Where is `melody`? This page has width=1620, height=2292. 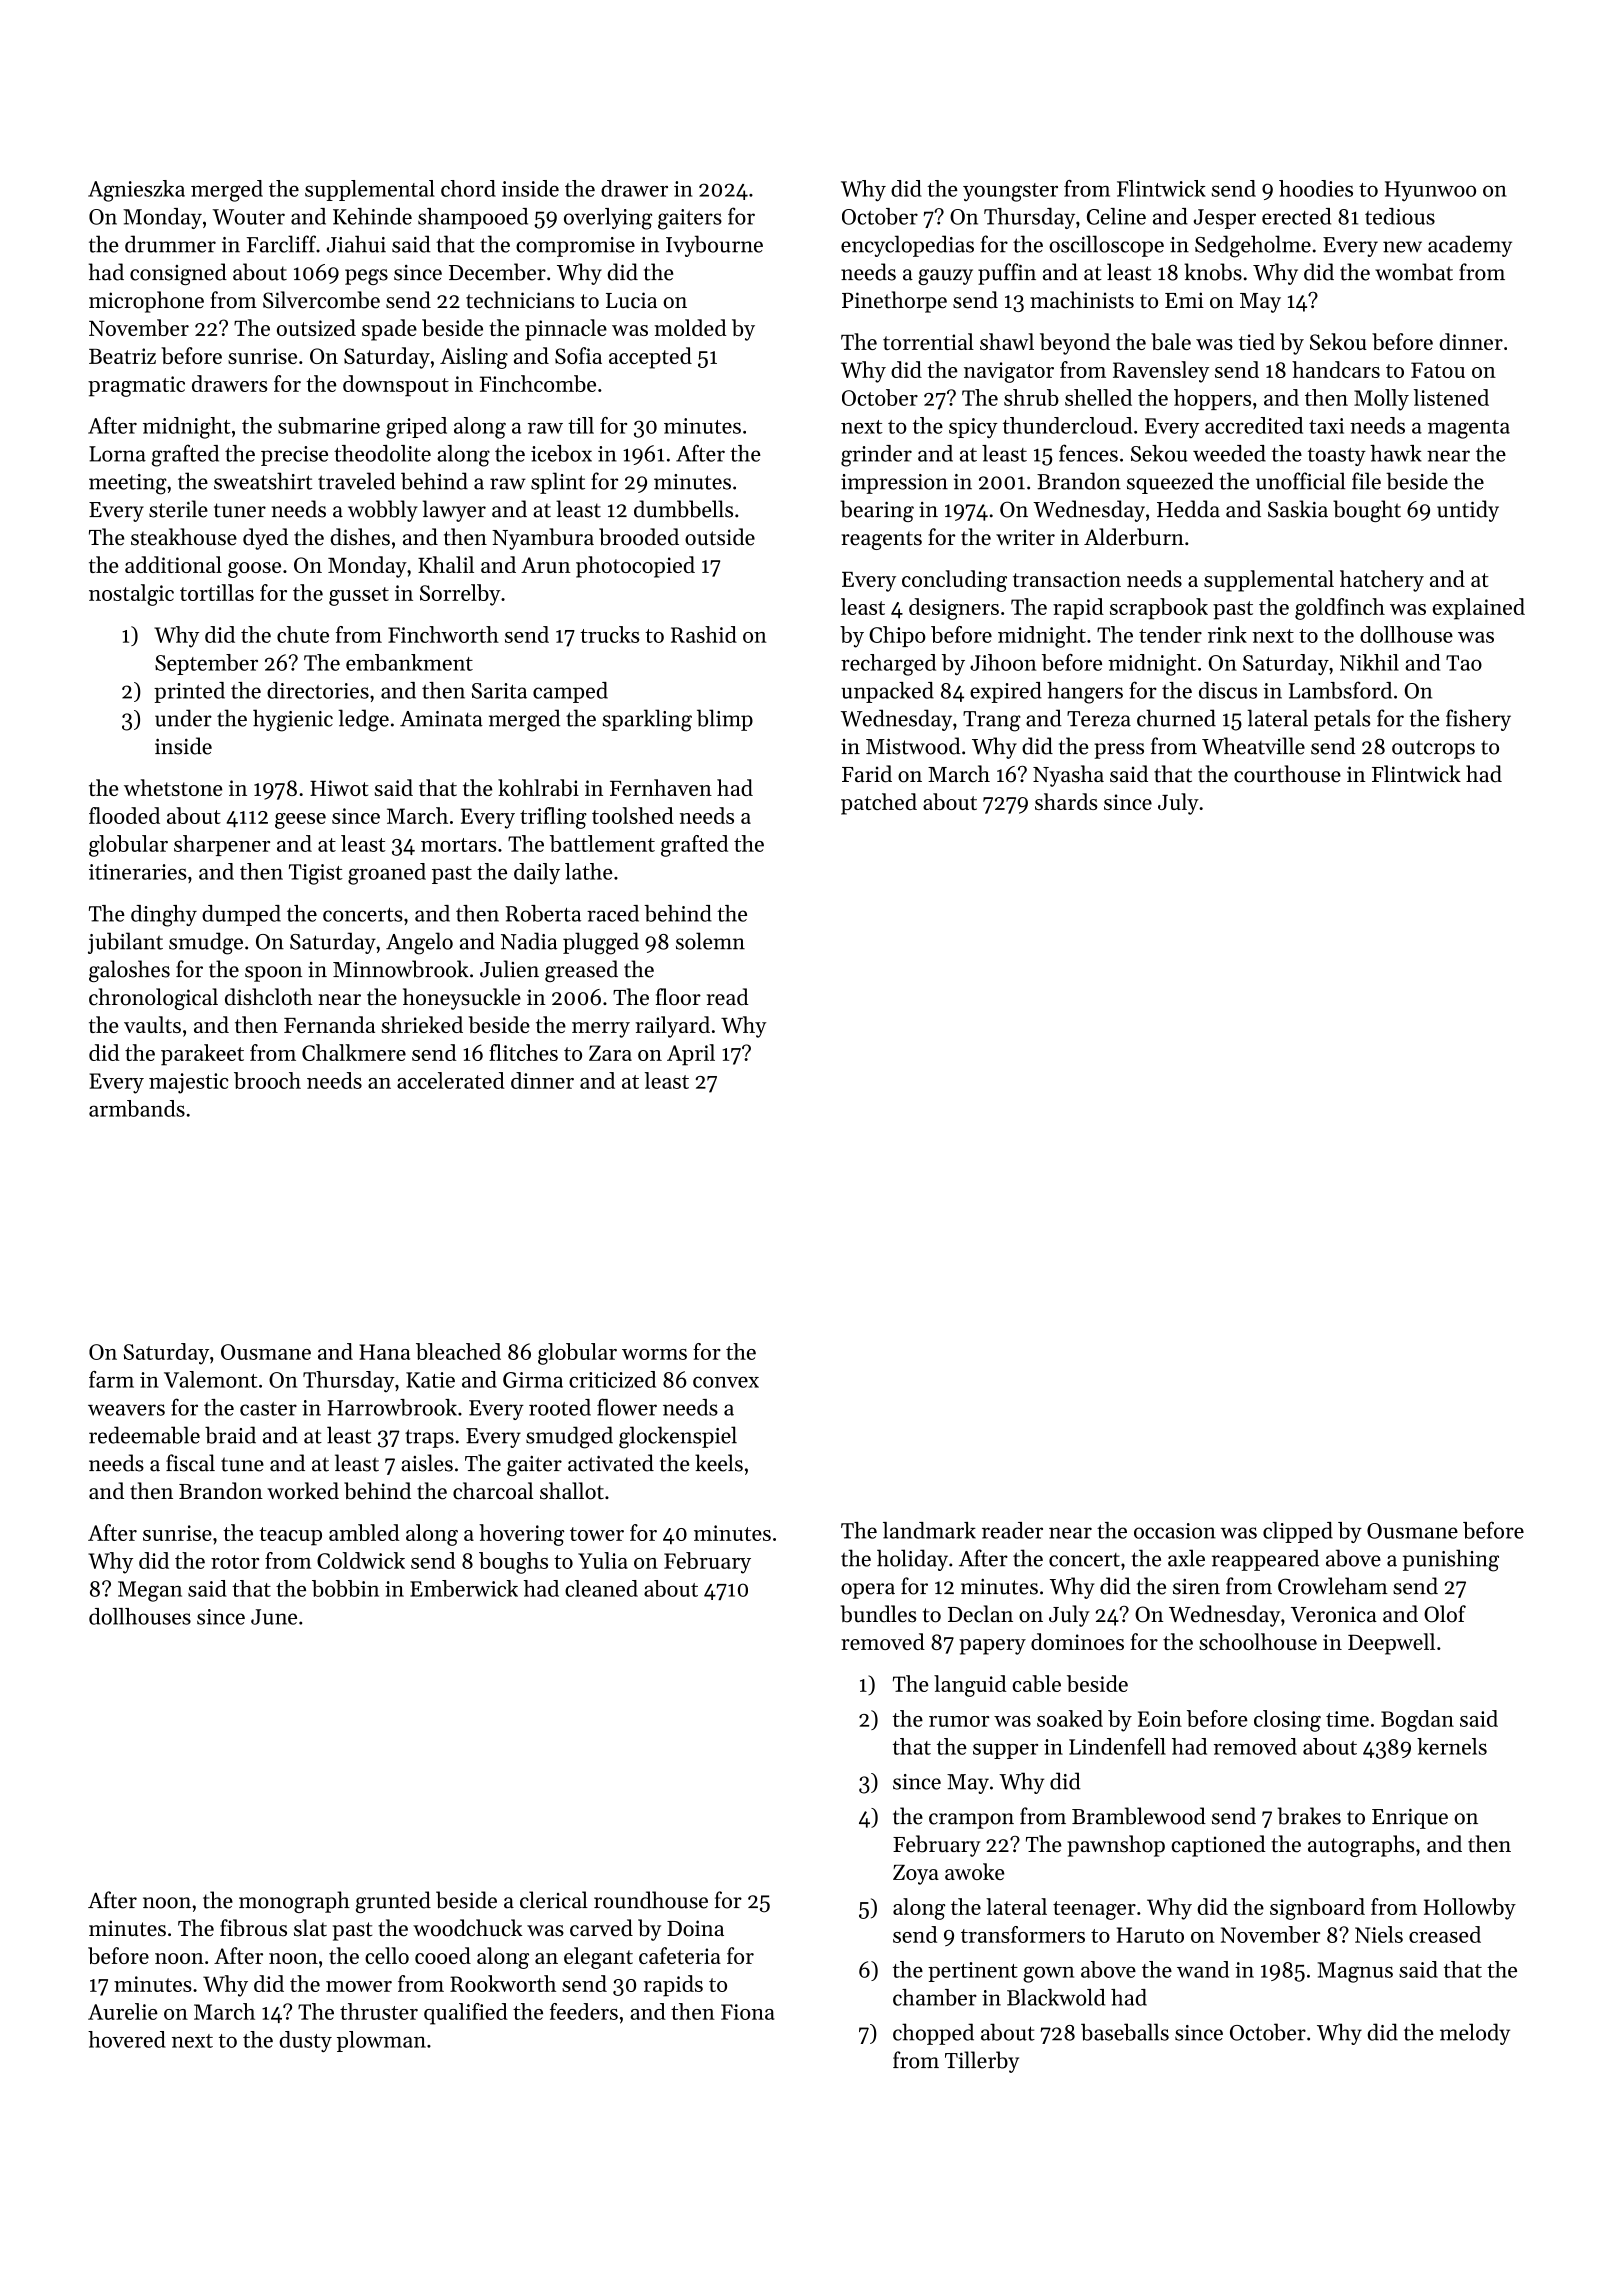
melody is located at coordinates (1475, 2034).
